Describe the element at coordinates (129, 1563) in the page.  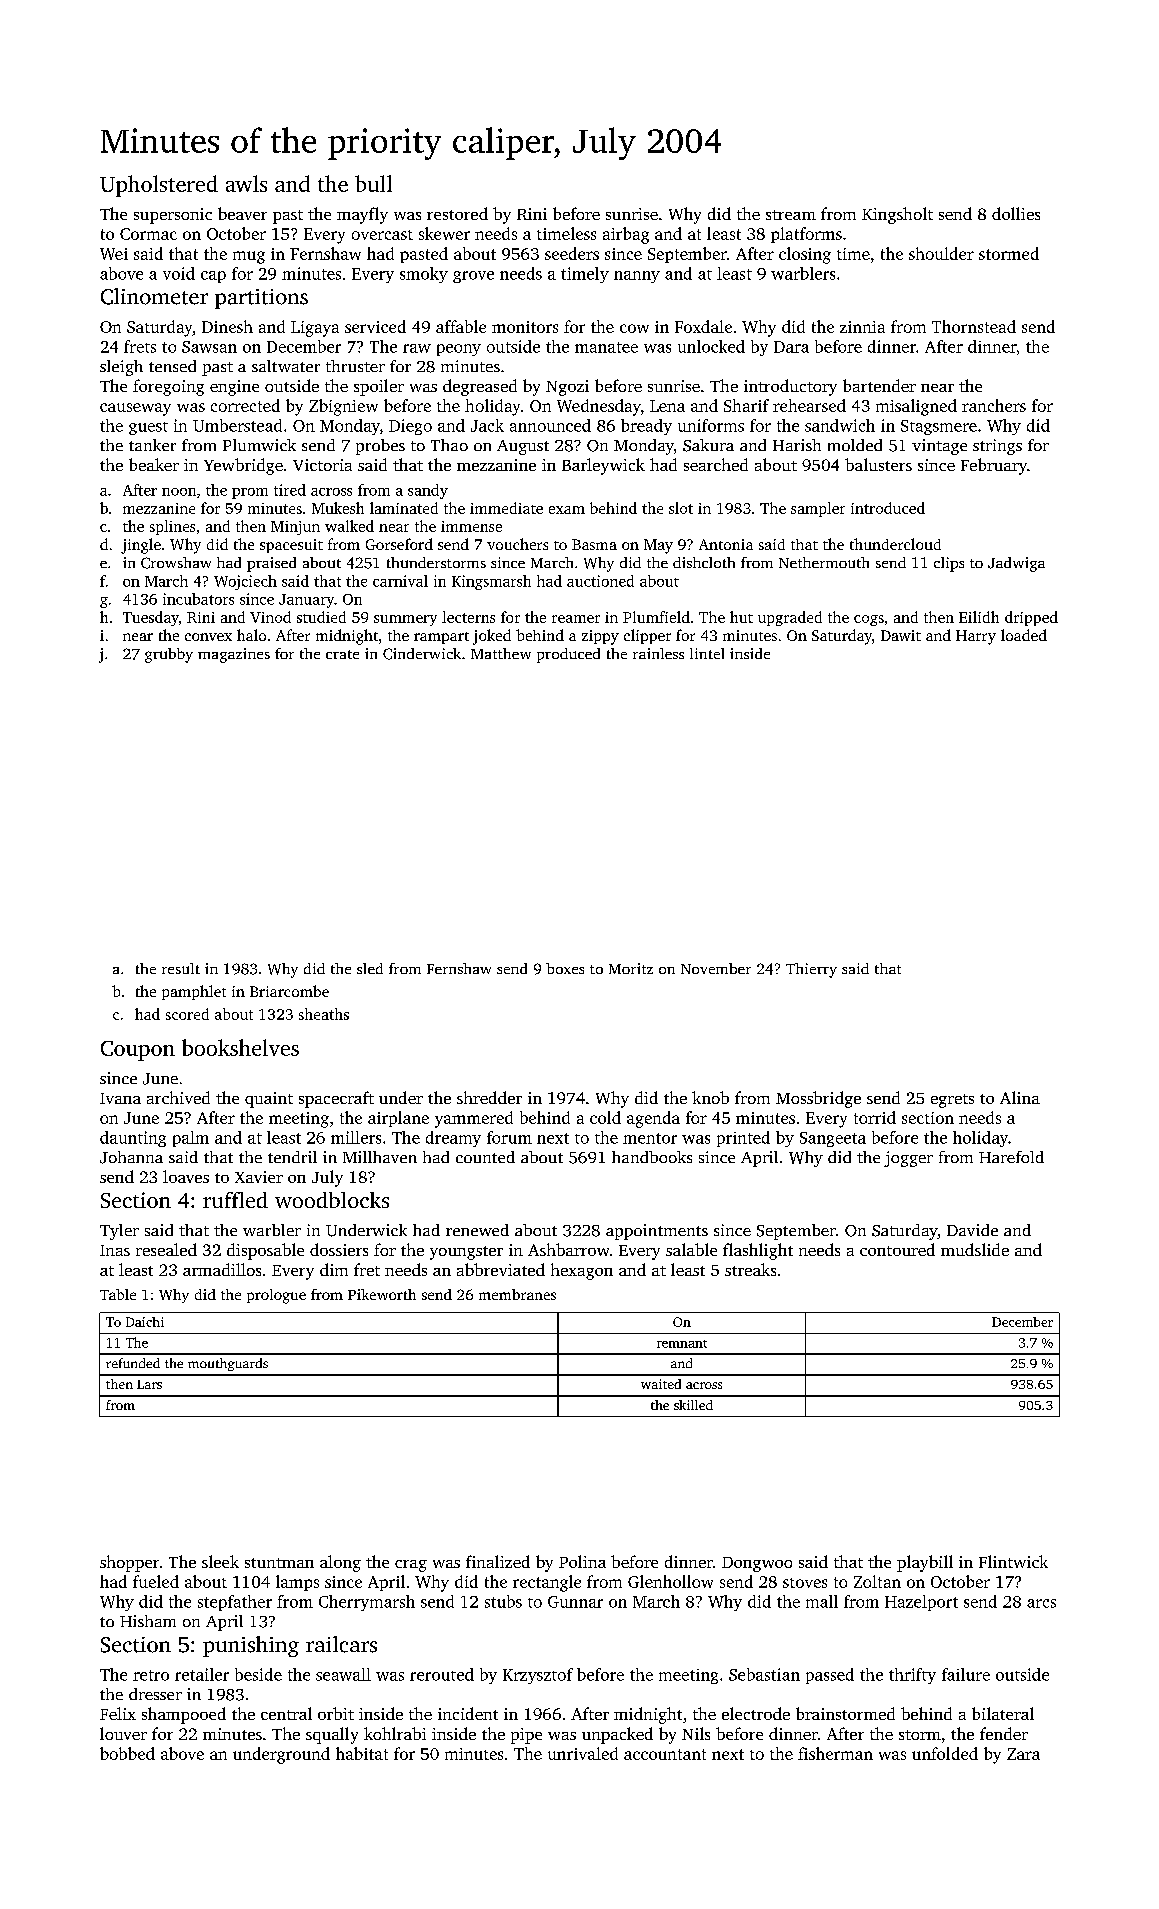
I see `shopper` at that location.
